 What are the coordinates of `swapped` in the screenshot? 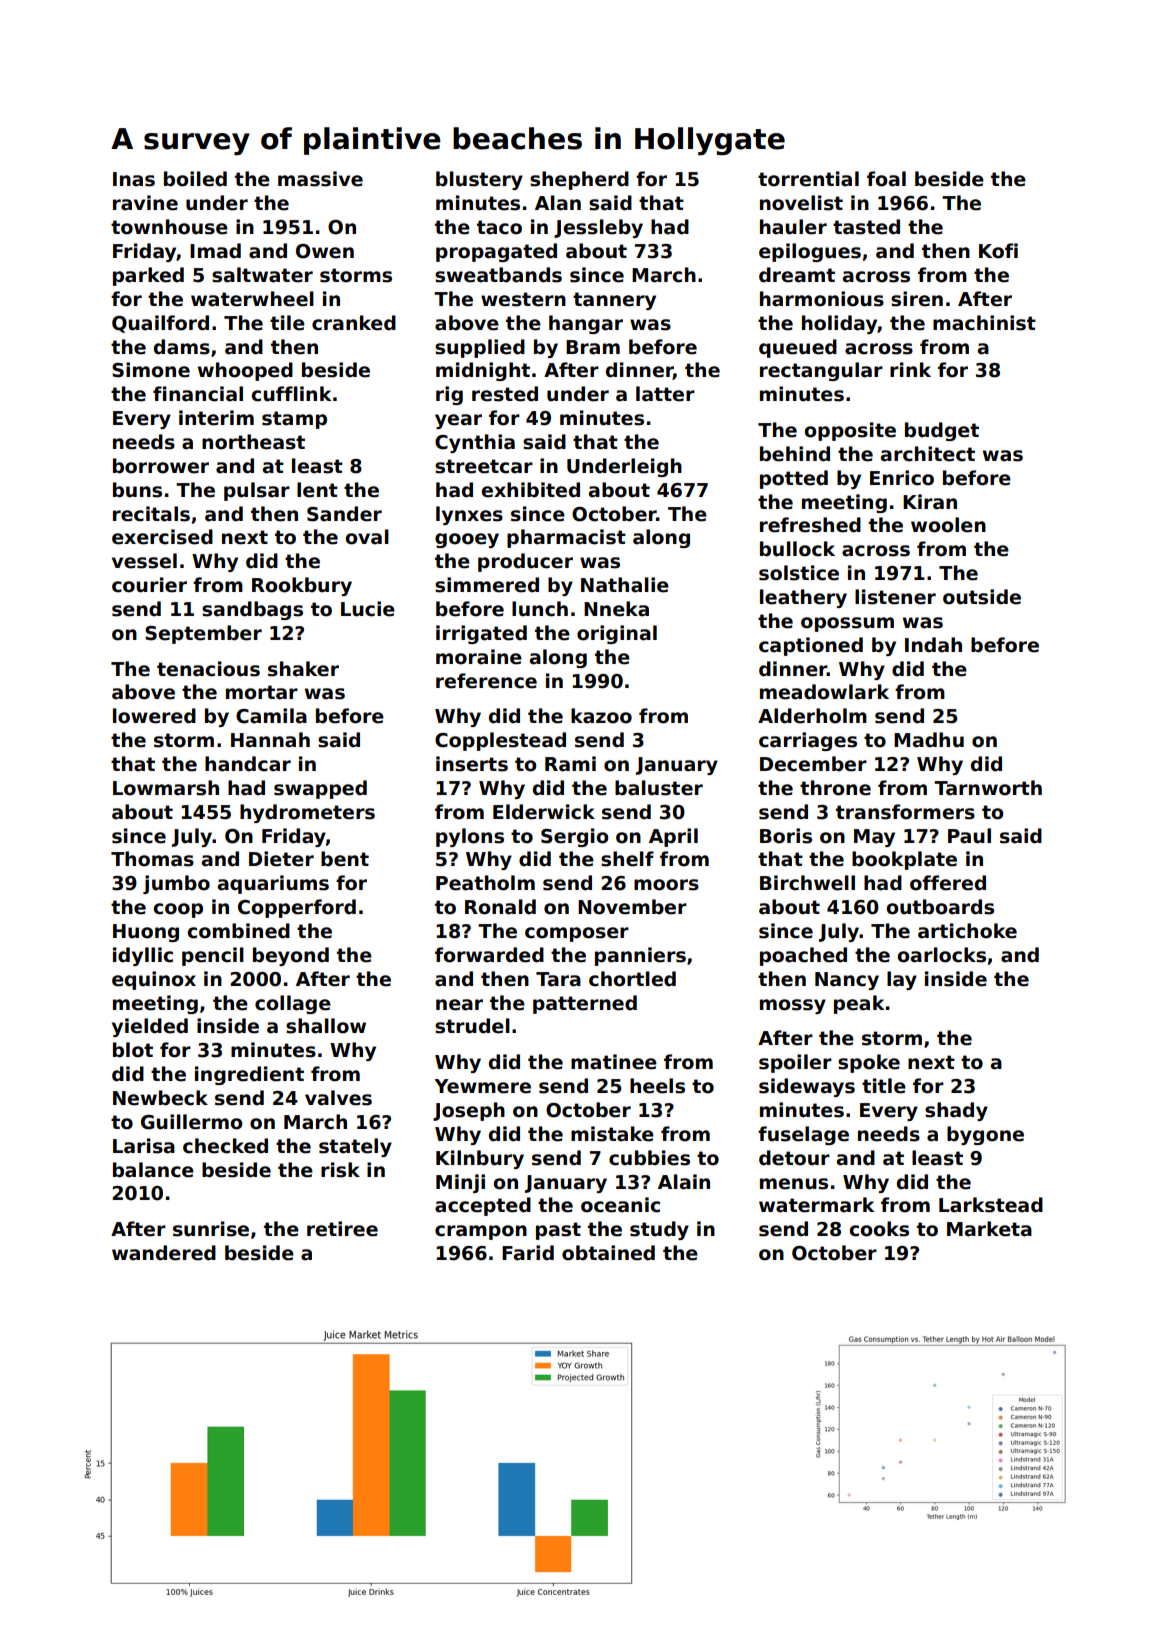 It's located at (320, 789).
